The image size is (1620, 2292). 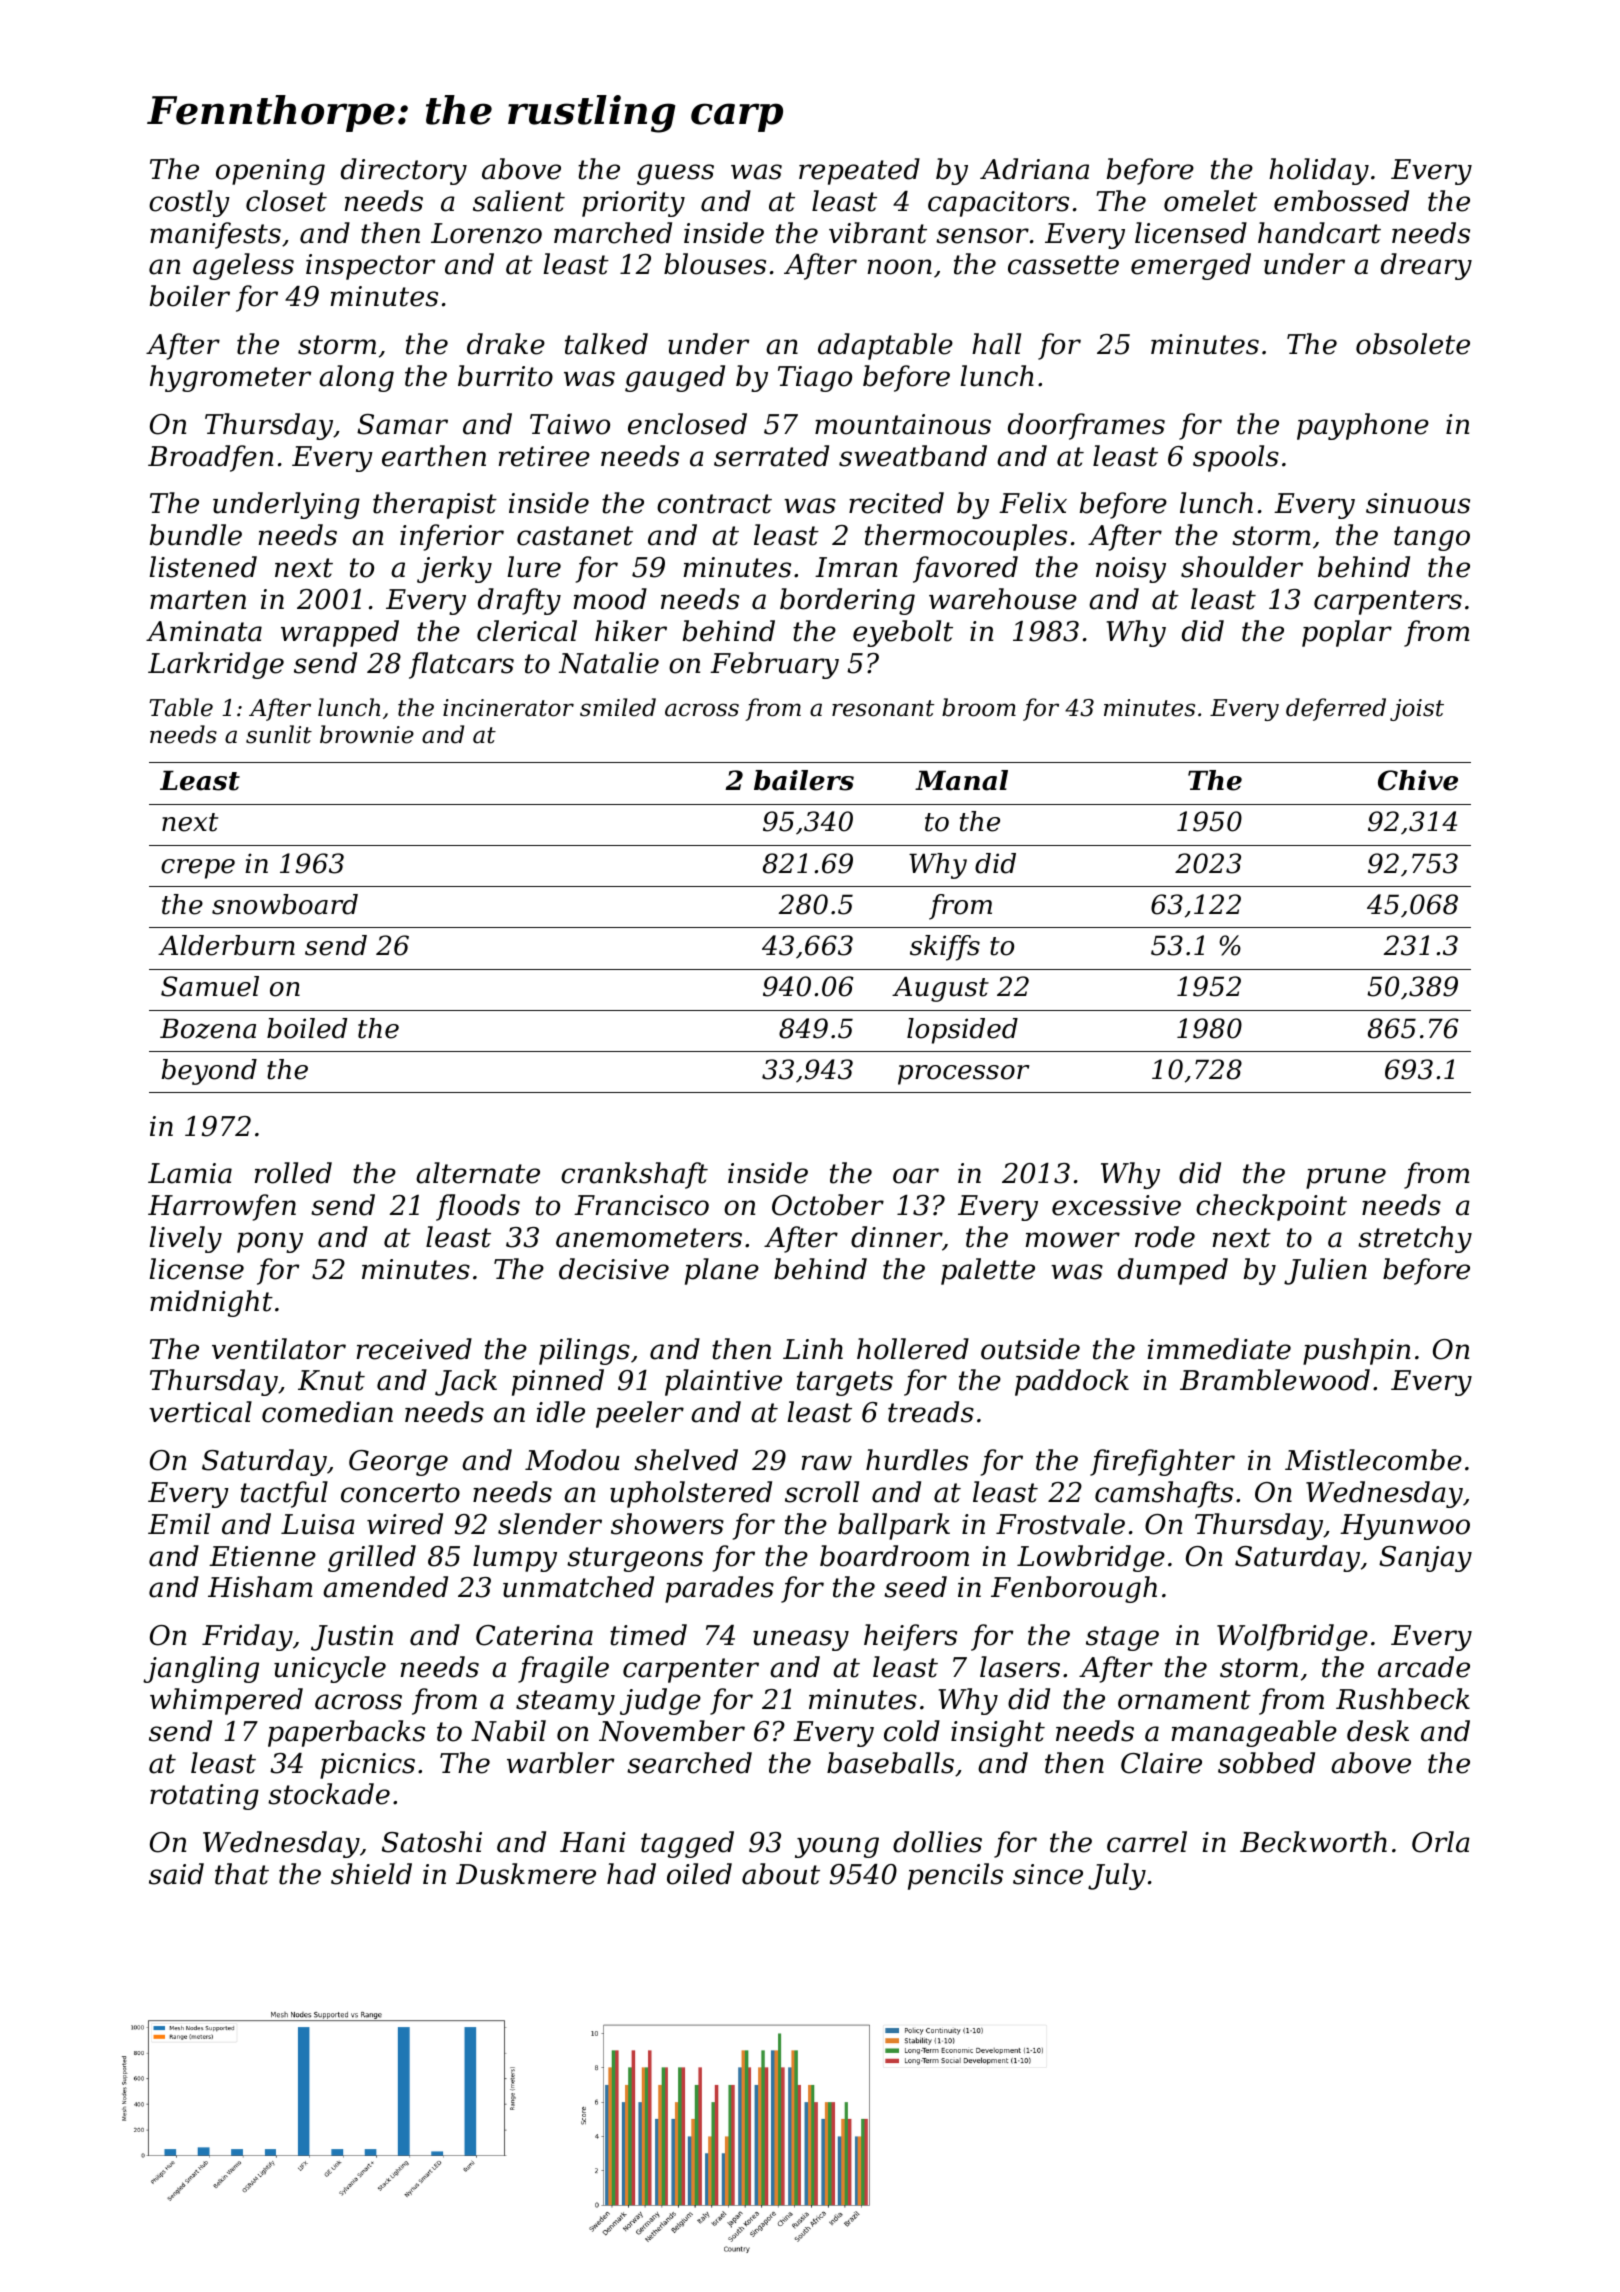 What do you see at coordinates (945, 948) in the document?
I see `skiffs` at bounding box center [945, 948].
